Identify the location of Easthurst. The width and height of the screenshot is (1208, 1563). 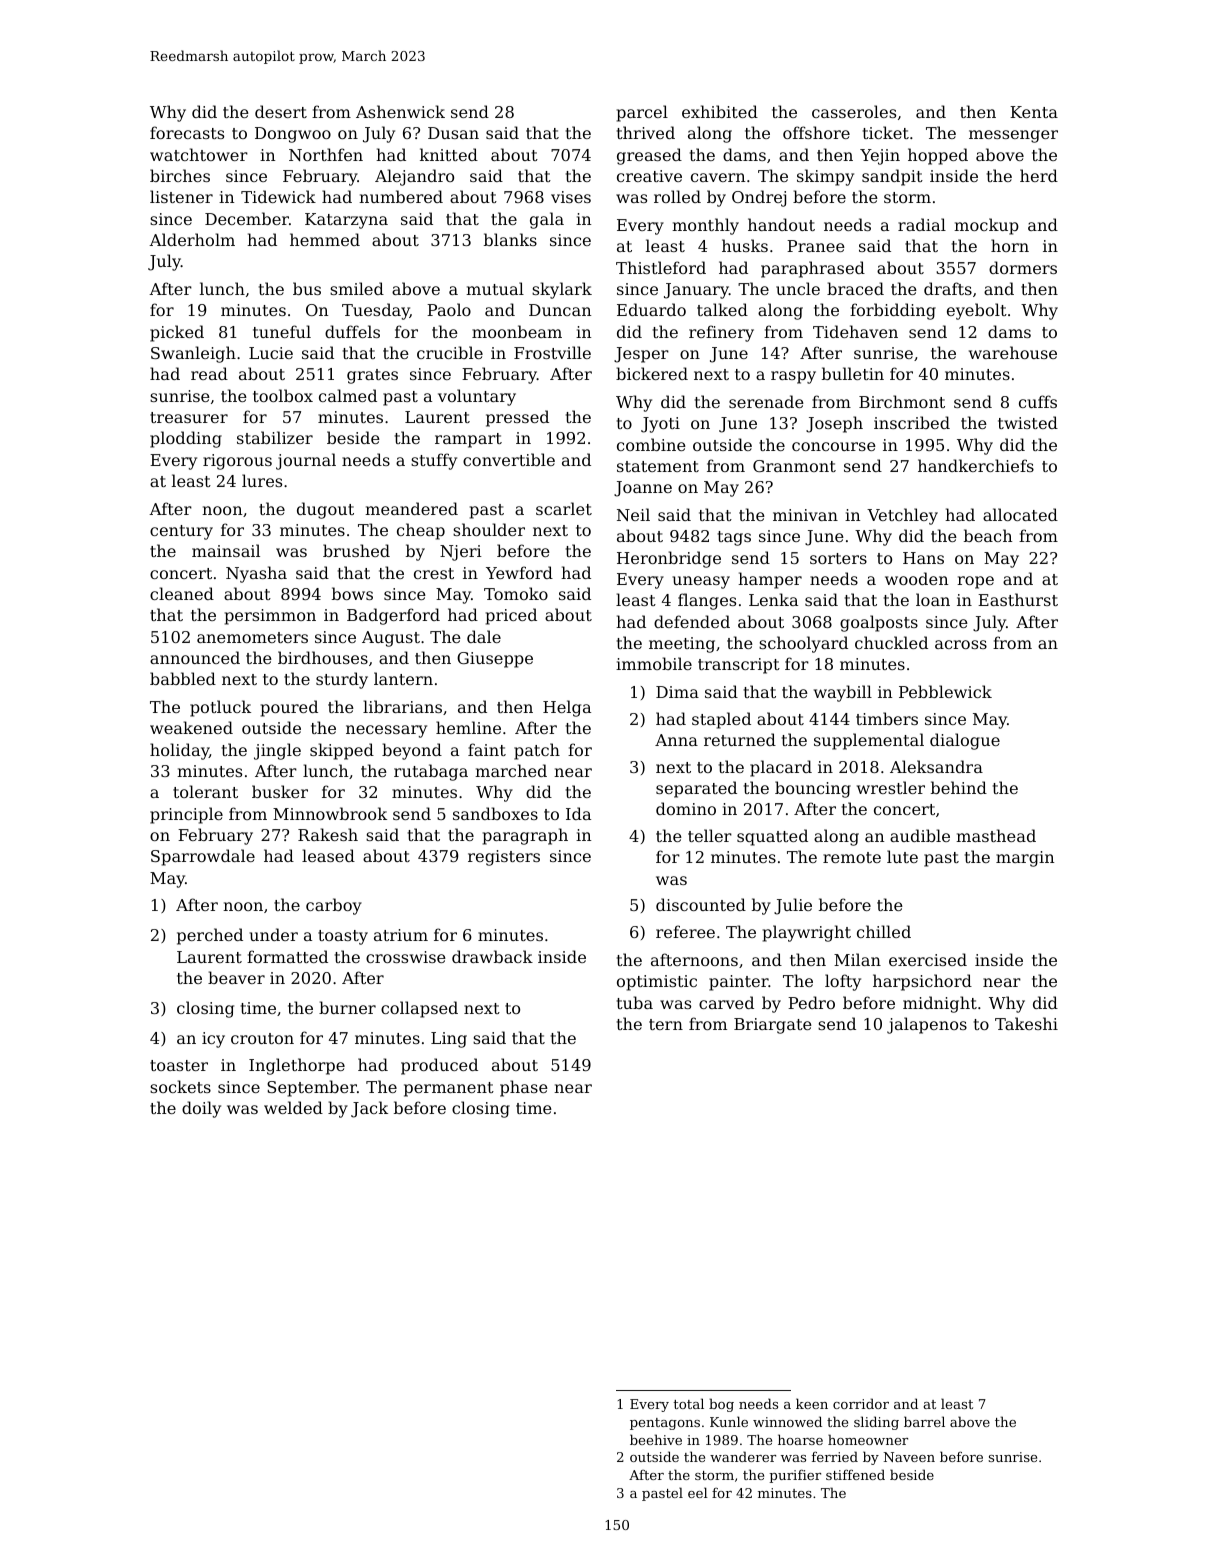
(1018, 599).
